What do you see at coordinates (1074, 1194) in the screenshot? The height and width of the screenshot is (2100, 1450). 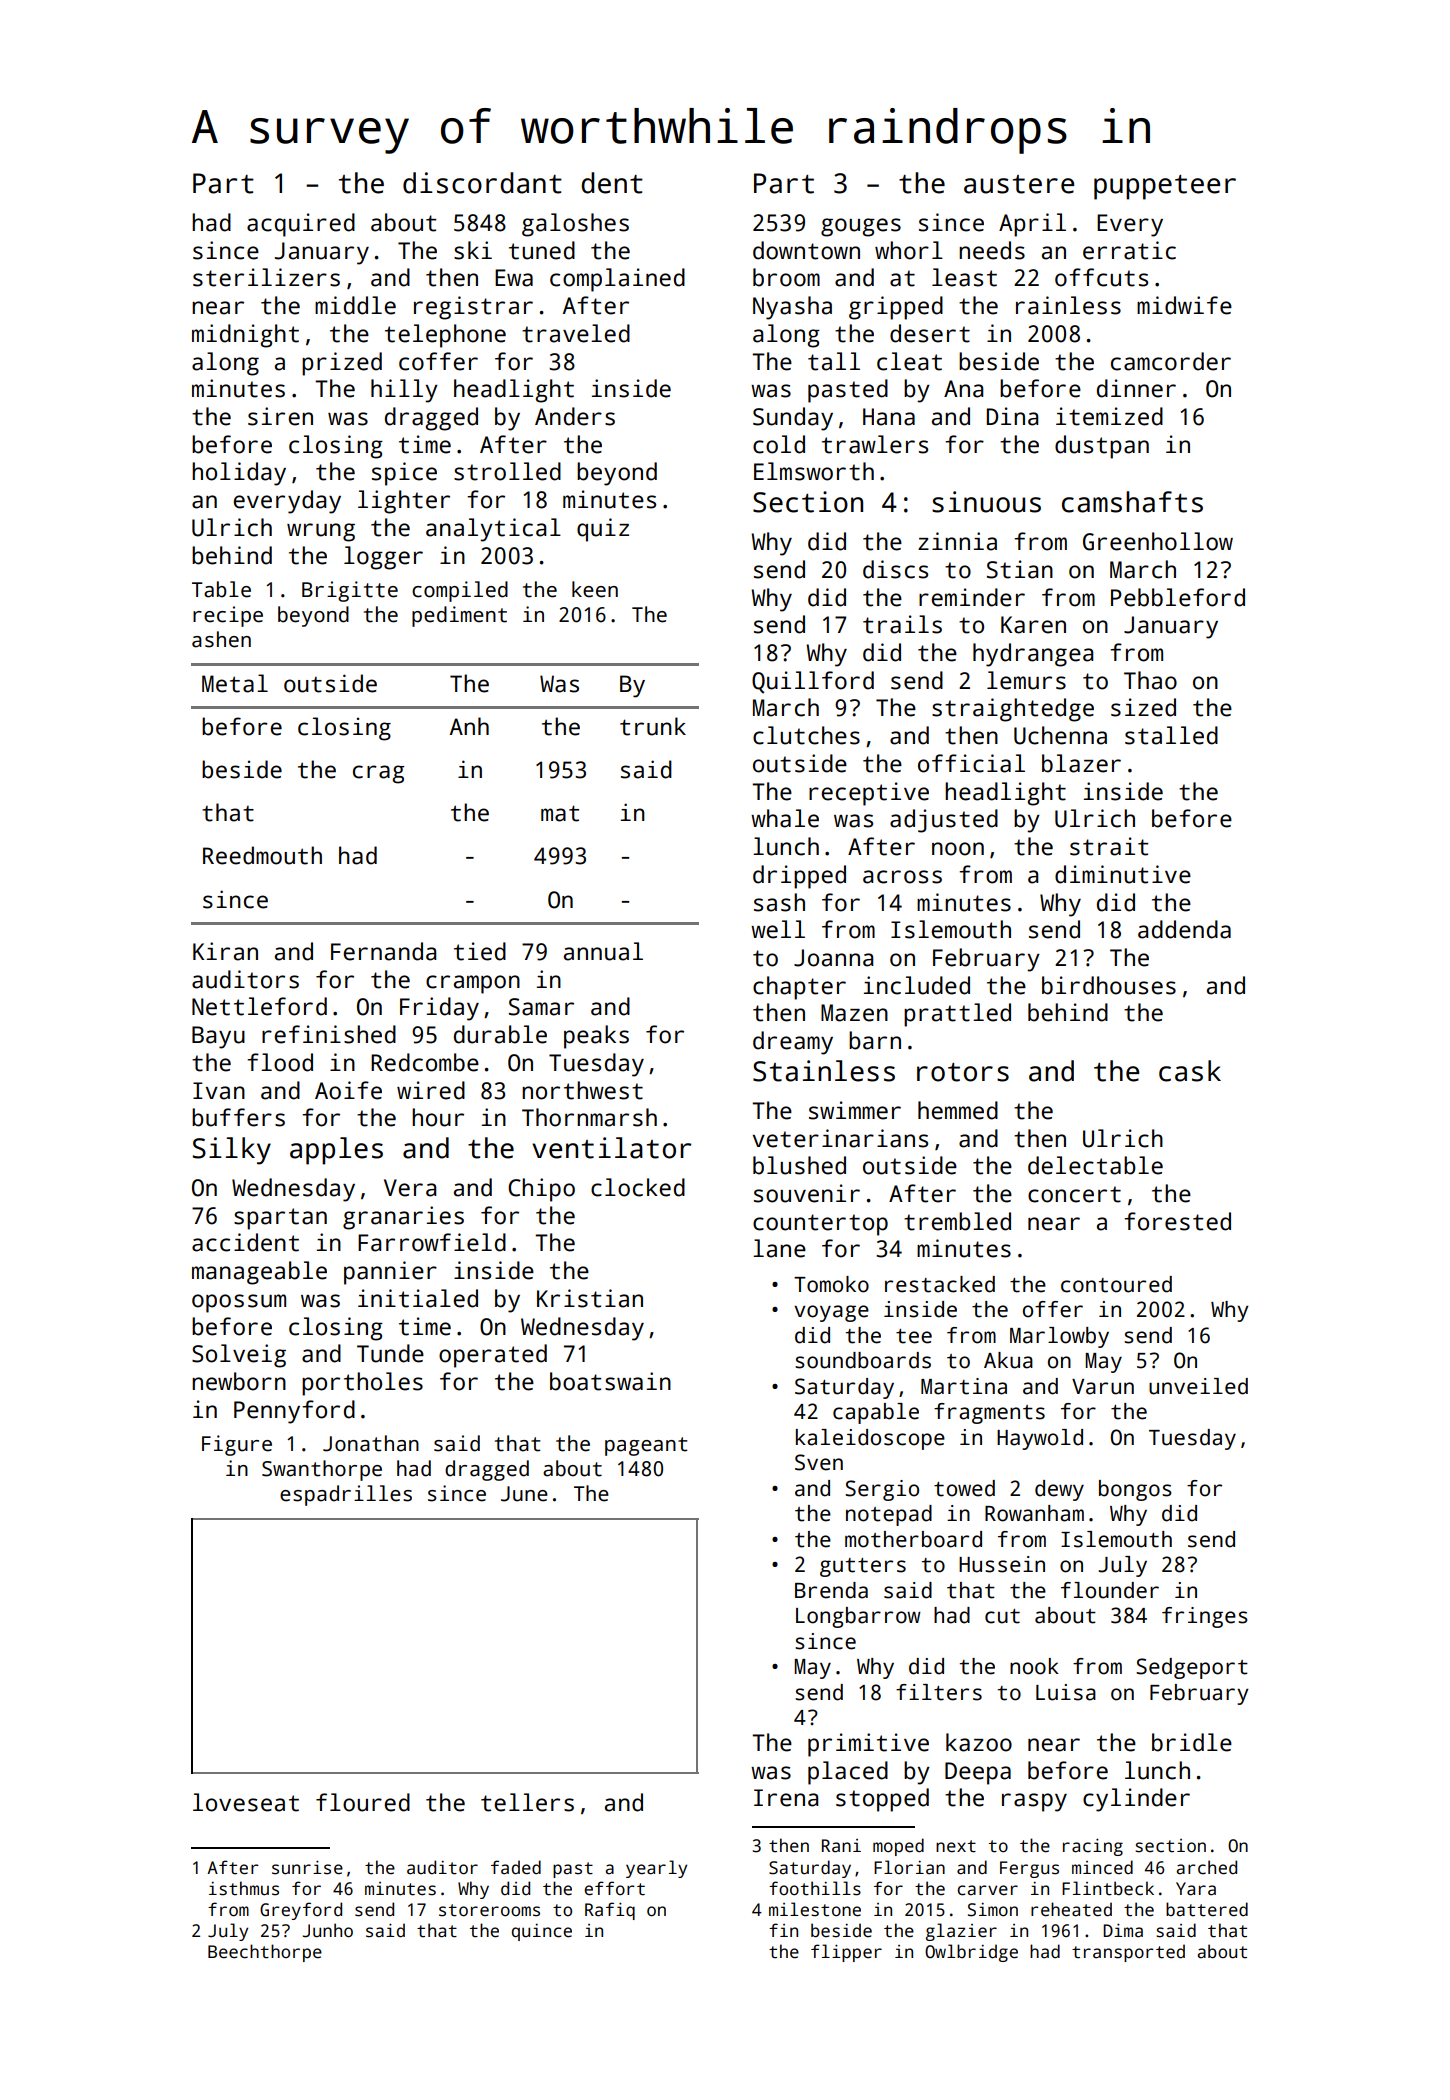 I see `concert` at bounding box center [1074, 1194].
